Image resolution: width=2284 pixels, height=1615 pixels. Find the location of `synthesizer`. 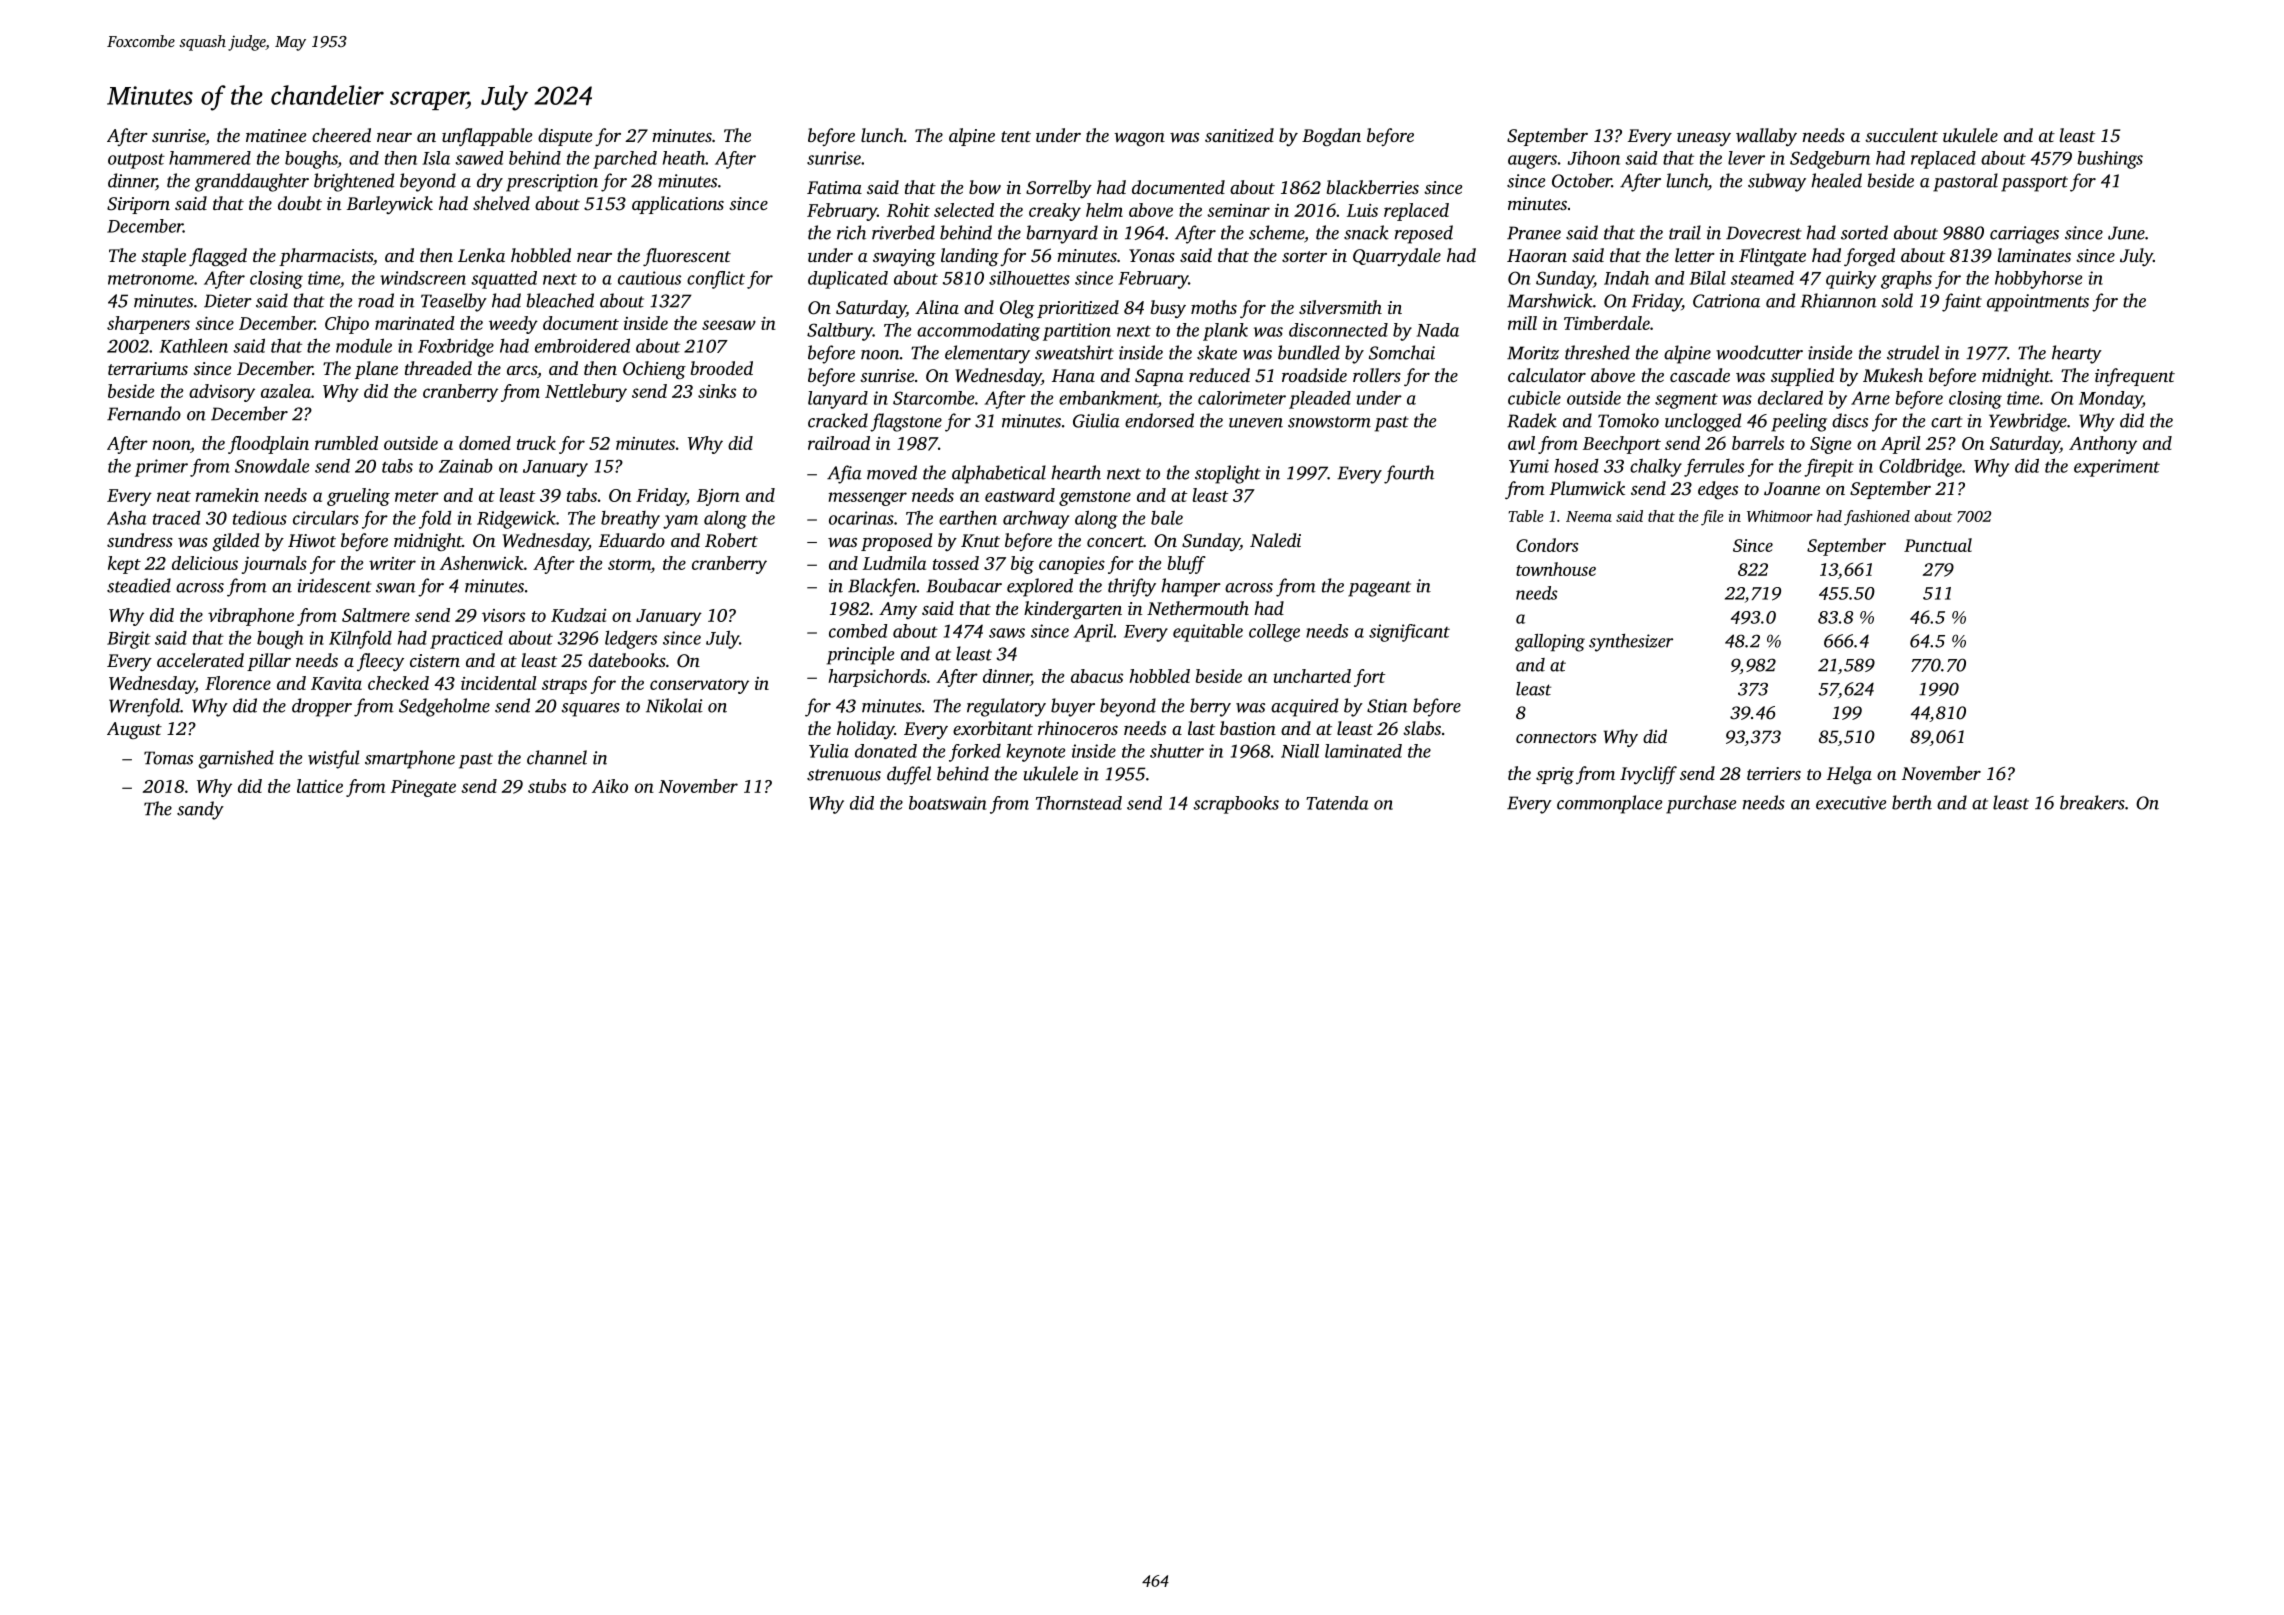

synthesizer is located at coordinates (1631, 643).
